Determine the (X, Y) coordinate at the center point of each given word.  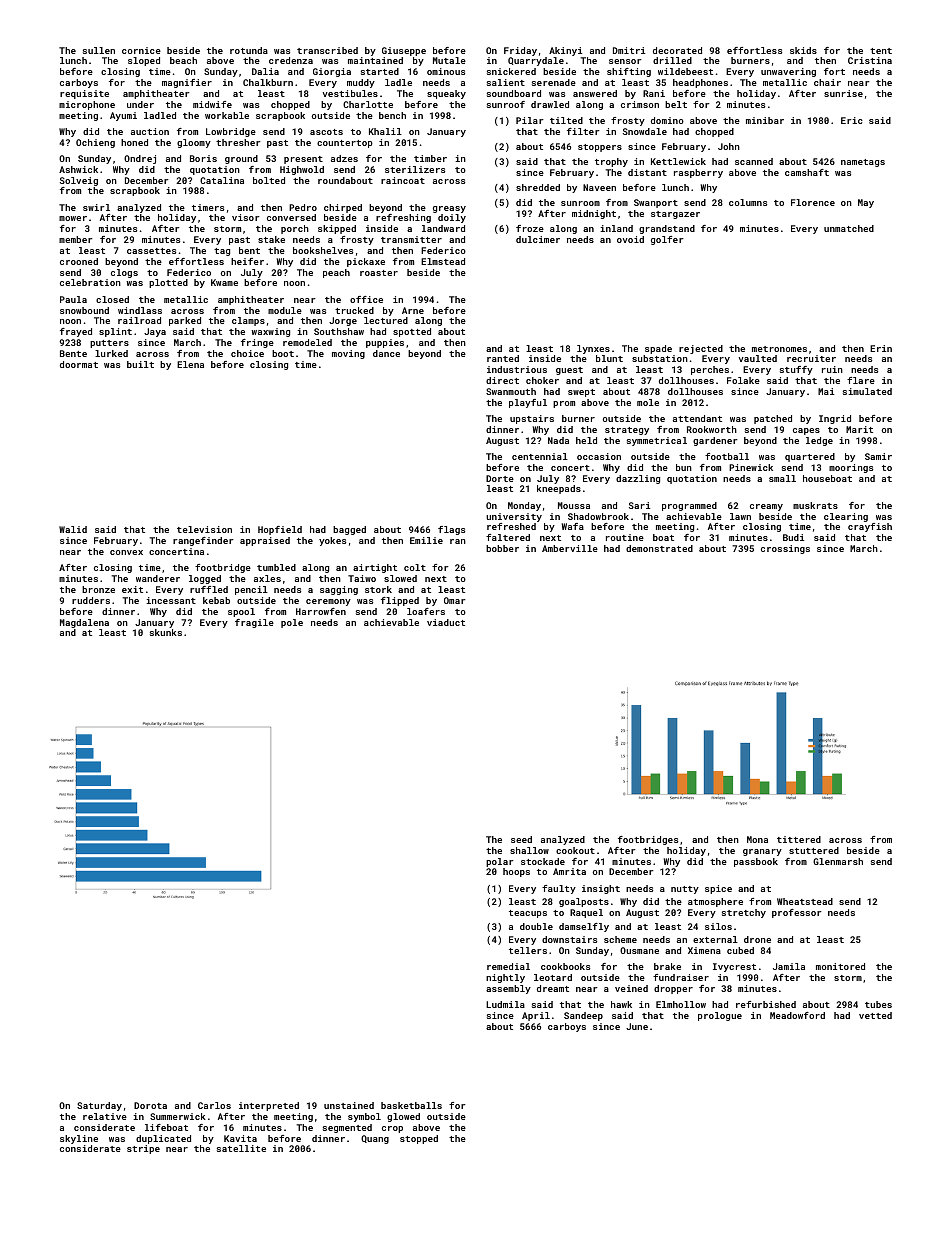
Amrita (569, 871)
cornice (141, 50)
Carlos (214, 1105)
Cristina (870, 60)
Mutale (449, 60)
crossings (785, 549)
